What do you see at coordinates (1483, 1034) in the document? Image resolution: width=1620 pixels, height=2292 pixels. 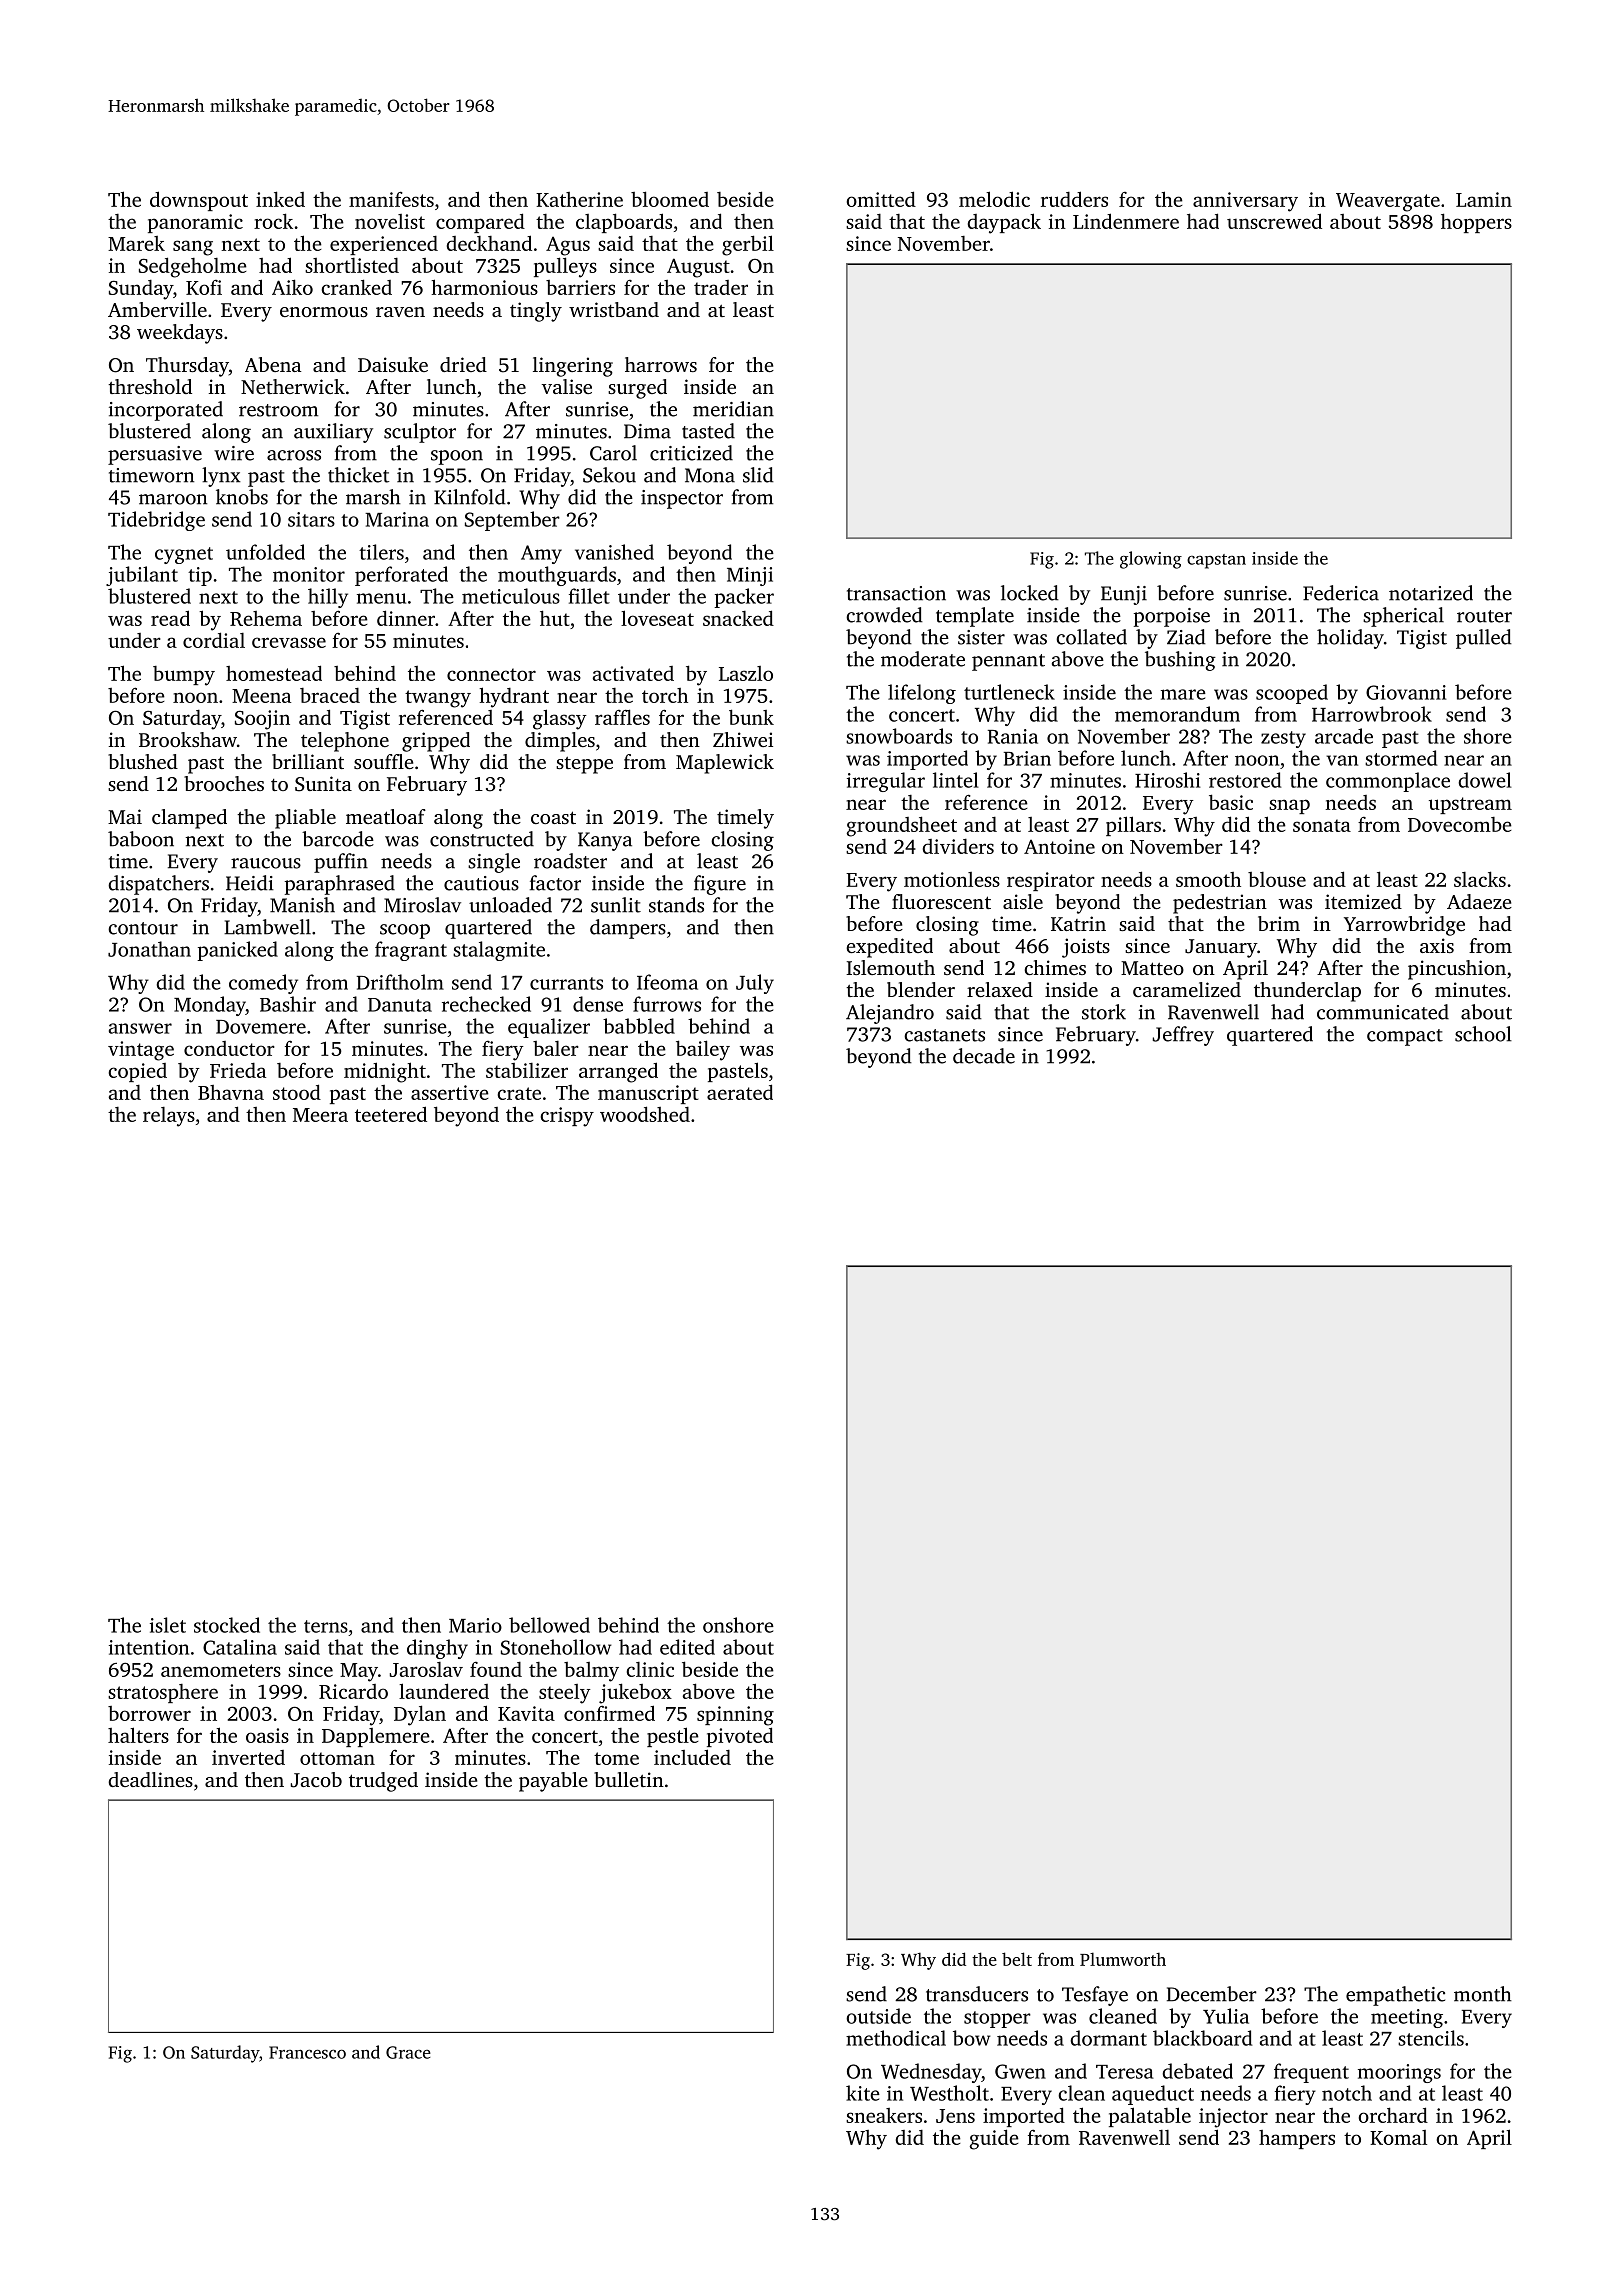 I see `school` at bounding box center [1483, 1034].
